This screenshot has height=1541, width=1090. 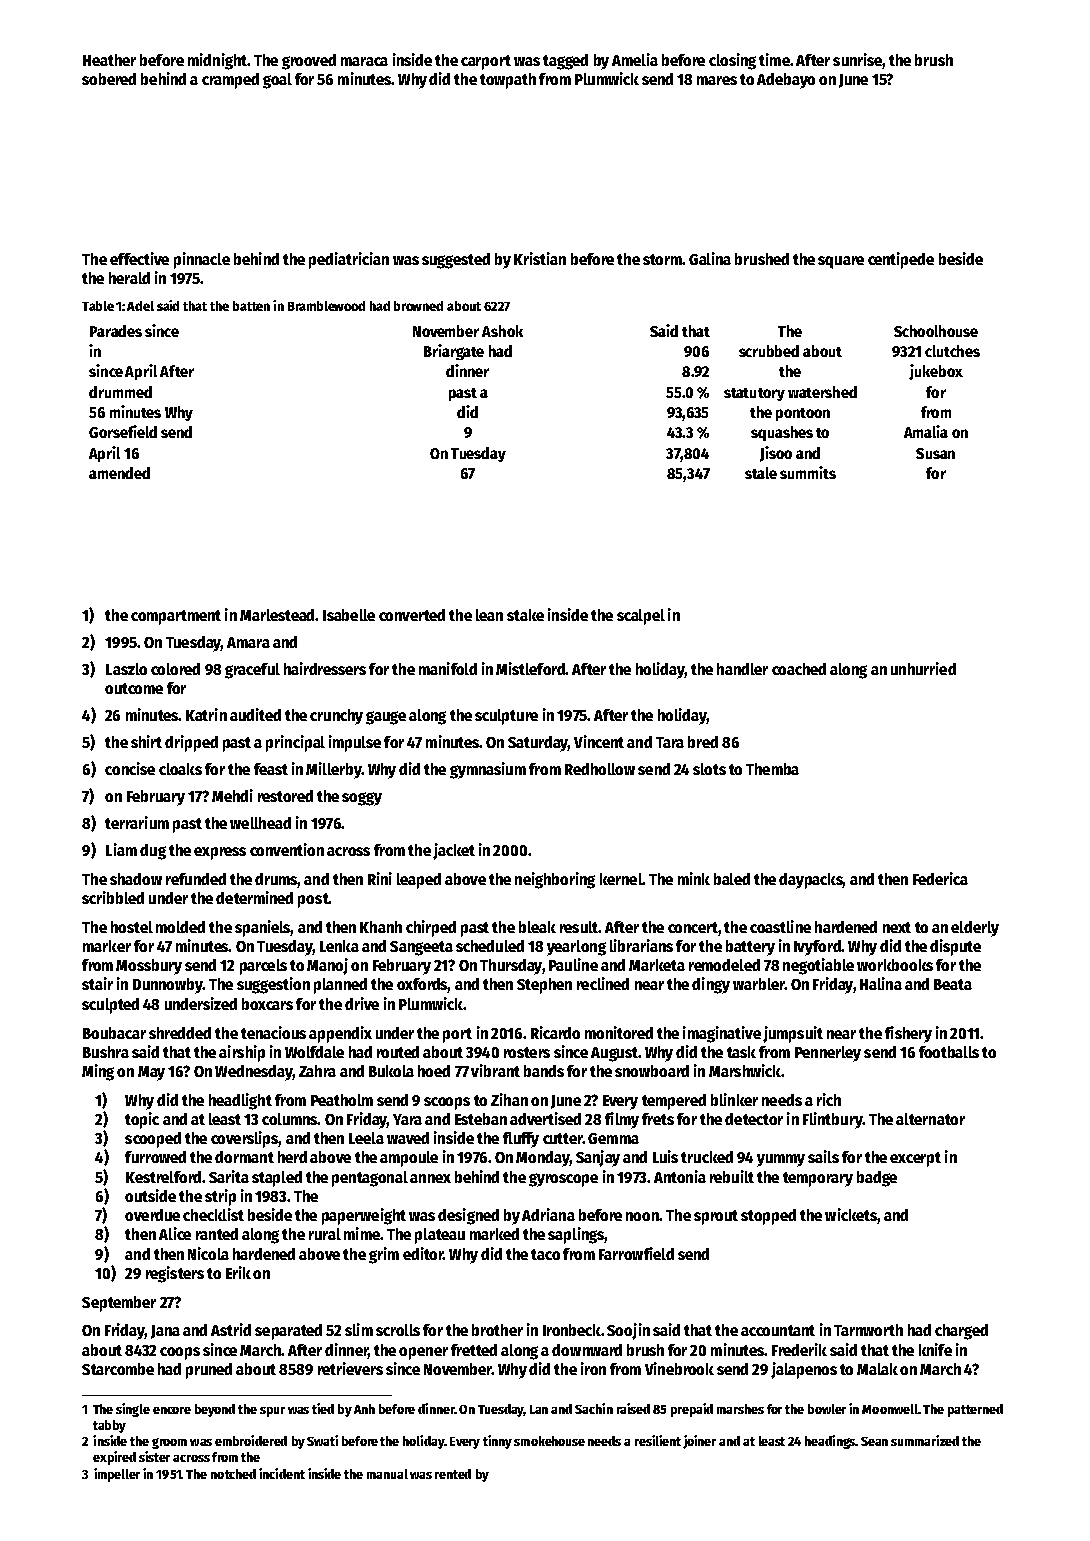 What do you see at coordinates (326, 306) in the screenshot?
I see `Bramblewood` at bounding box center [326, 306].
